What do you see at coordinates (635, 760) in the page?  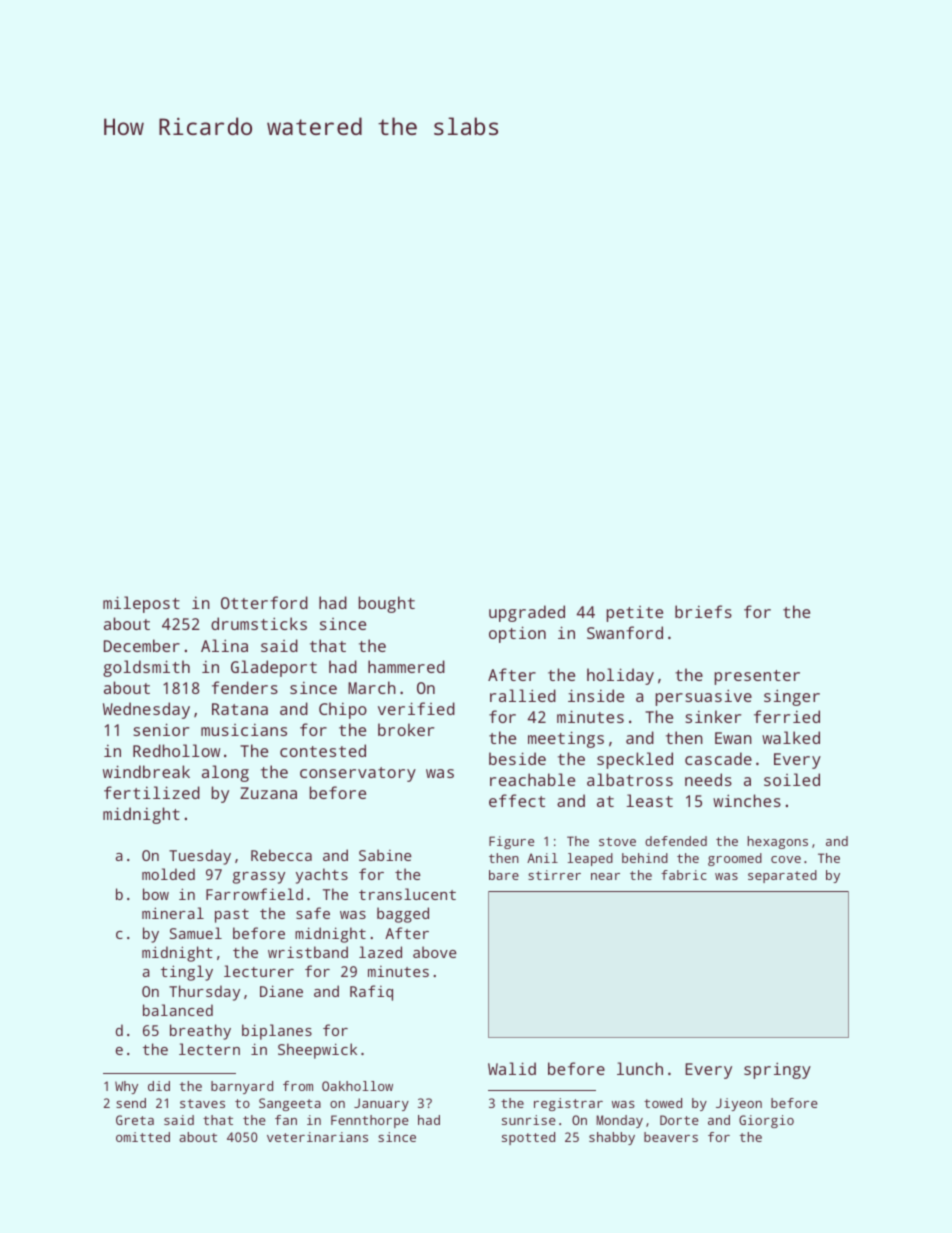 I see `speckled` at bounding box center [635, 760].
